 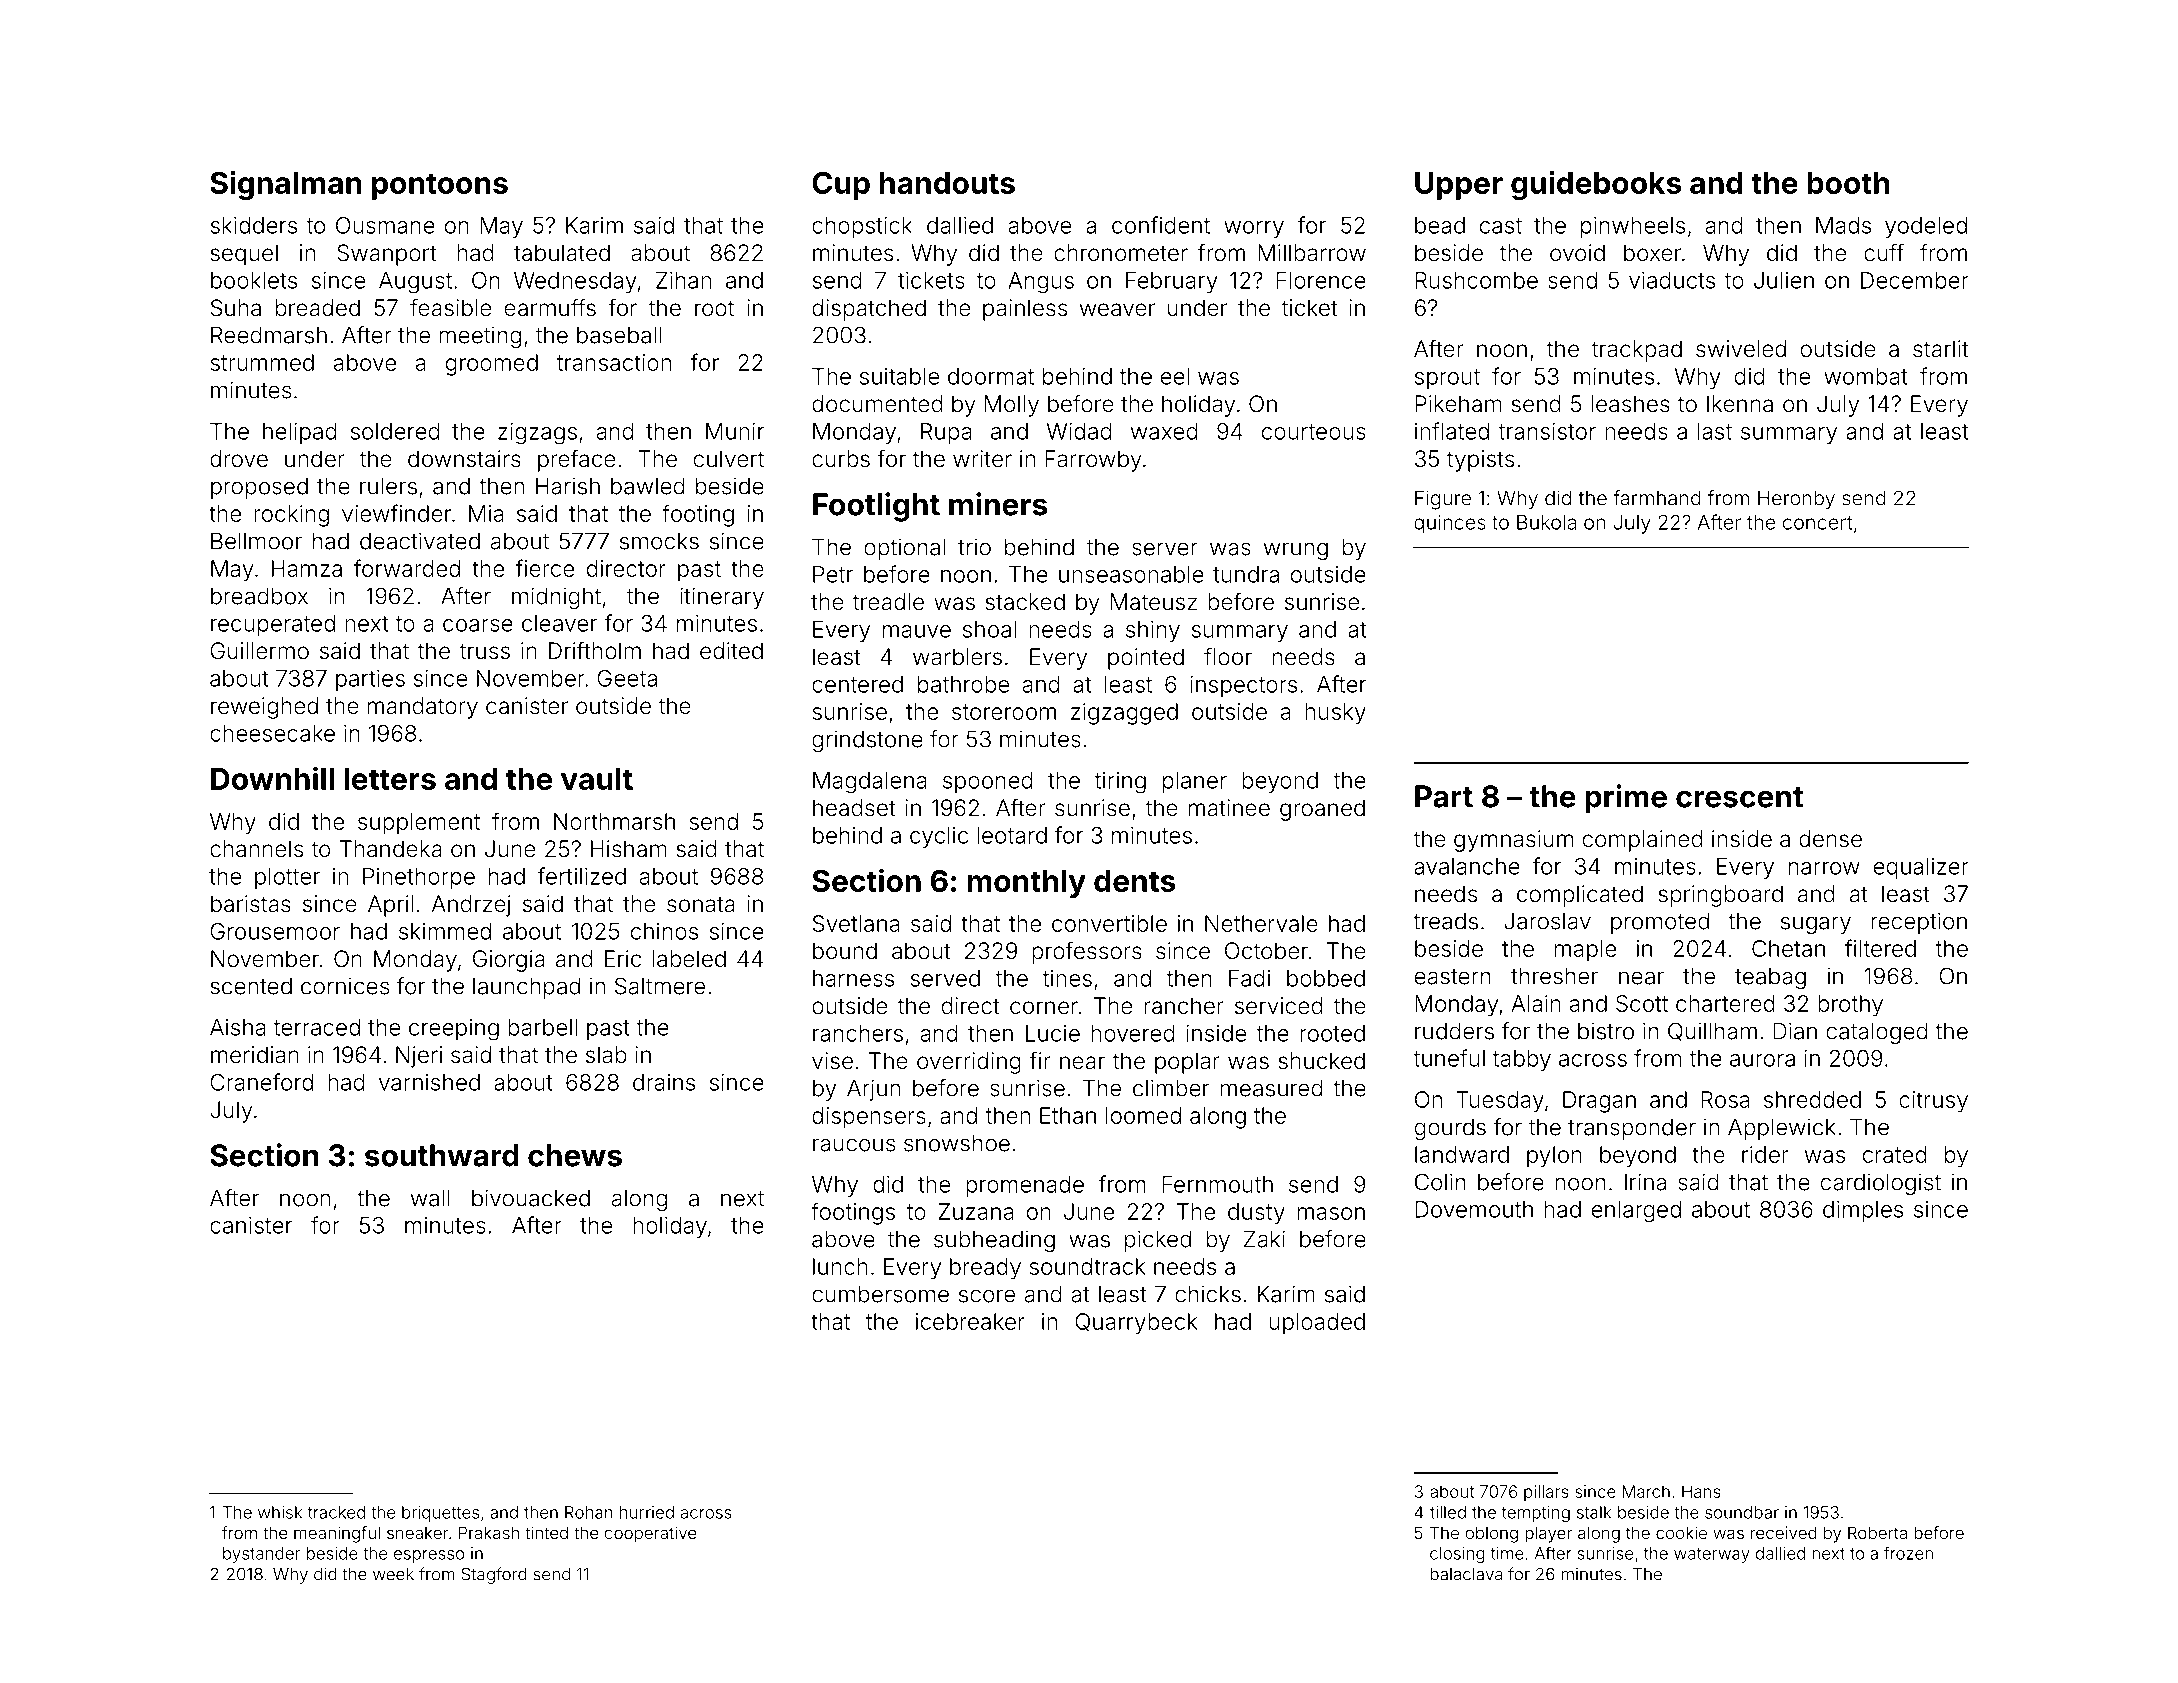 What do you see at coordinates (440, 186) in the document?
I see `pontoons` at bounding box center [440, 186].
